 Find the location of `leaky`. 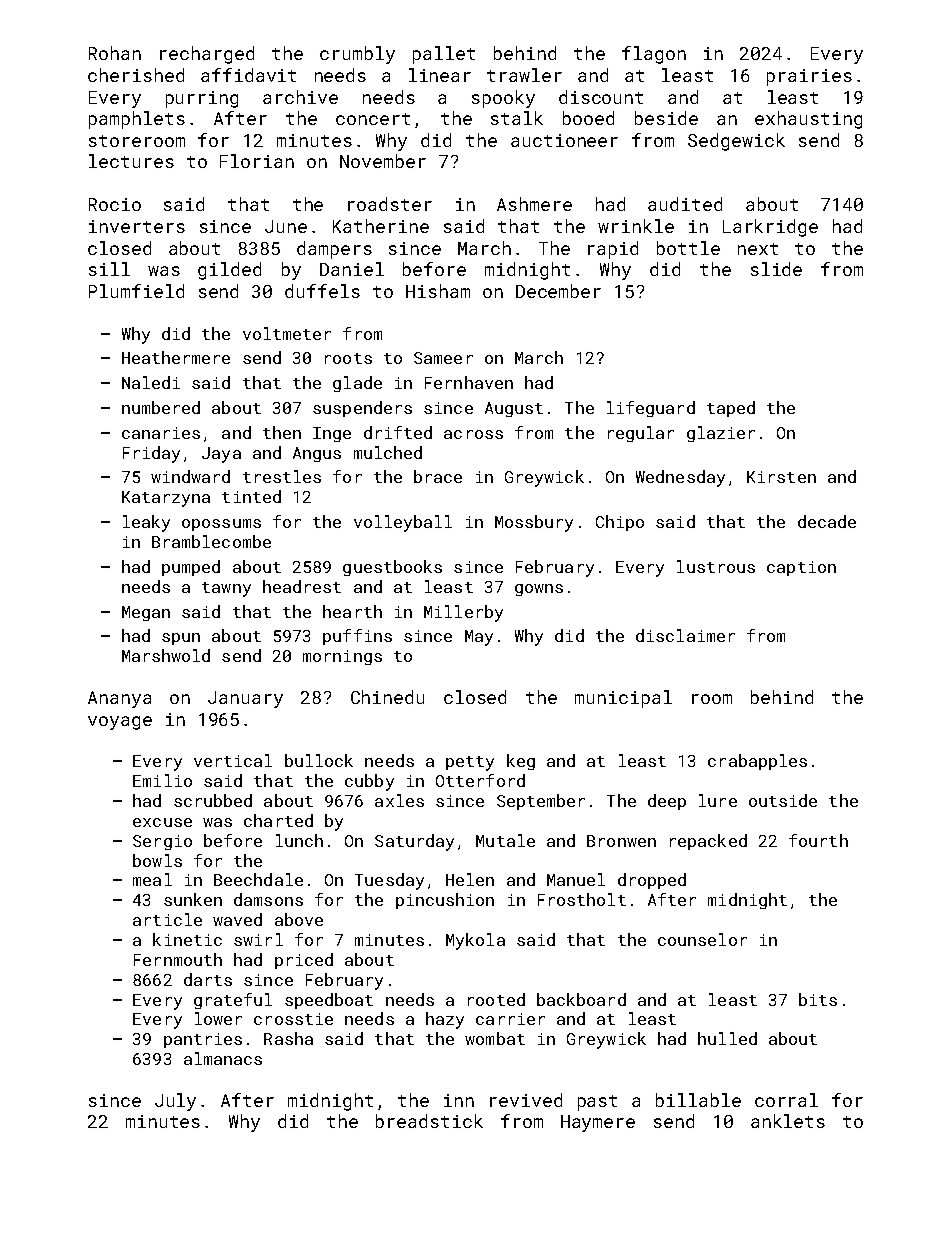

leaky is located at coordinates (146, 523).
